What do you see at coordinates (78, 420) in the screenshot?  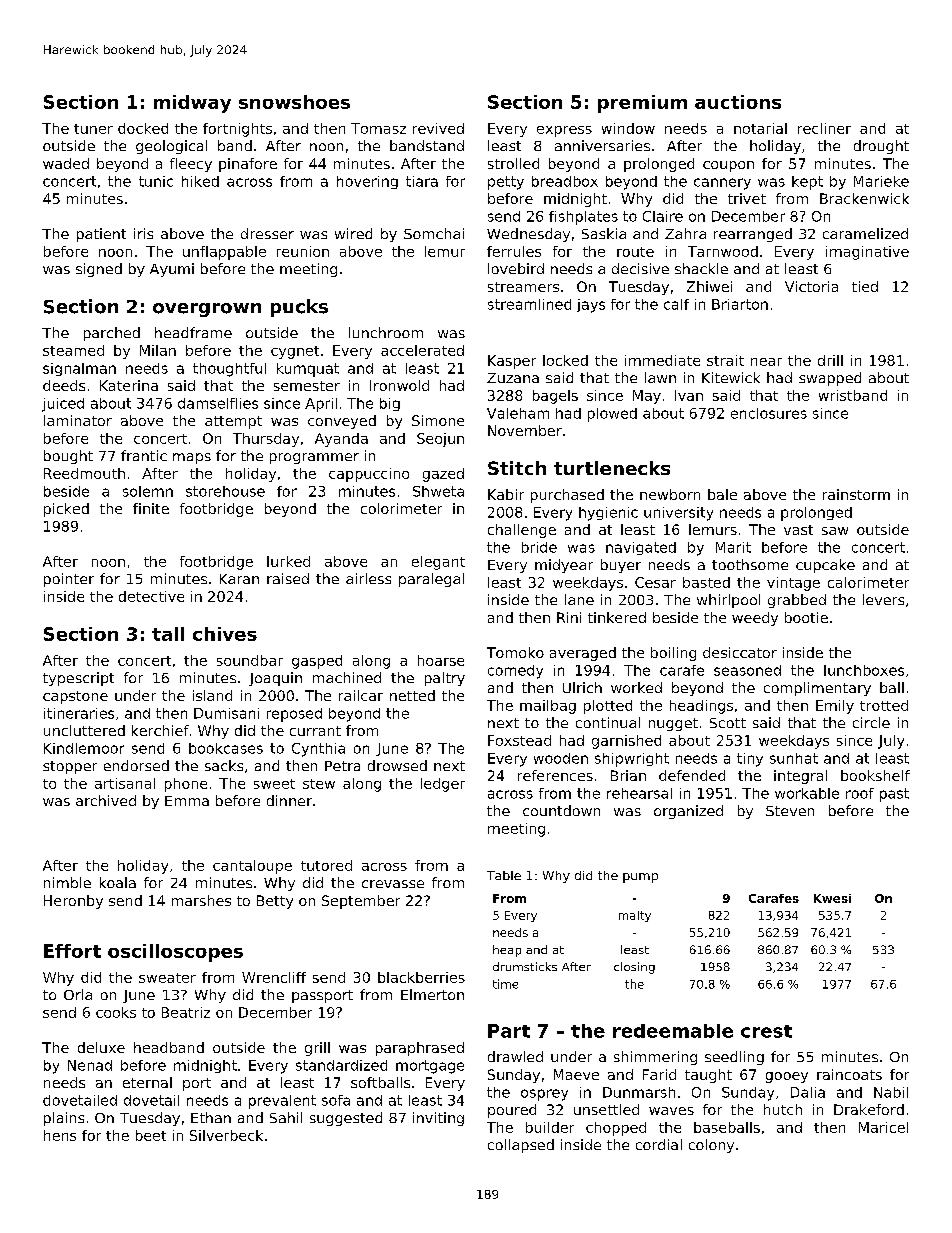 I see `laminator` at bounding box center [78, 420].
